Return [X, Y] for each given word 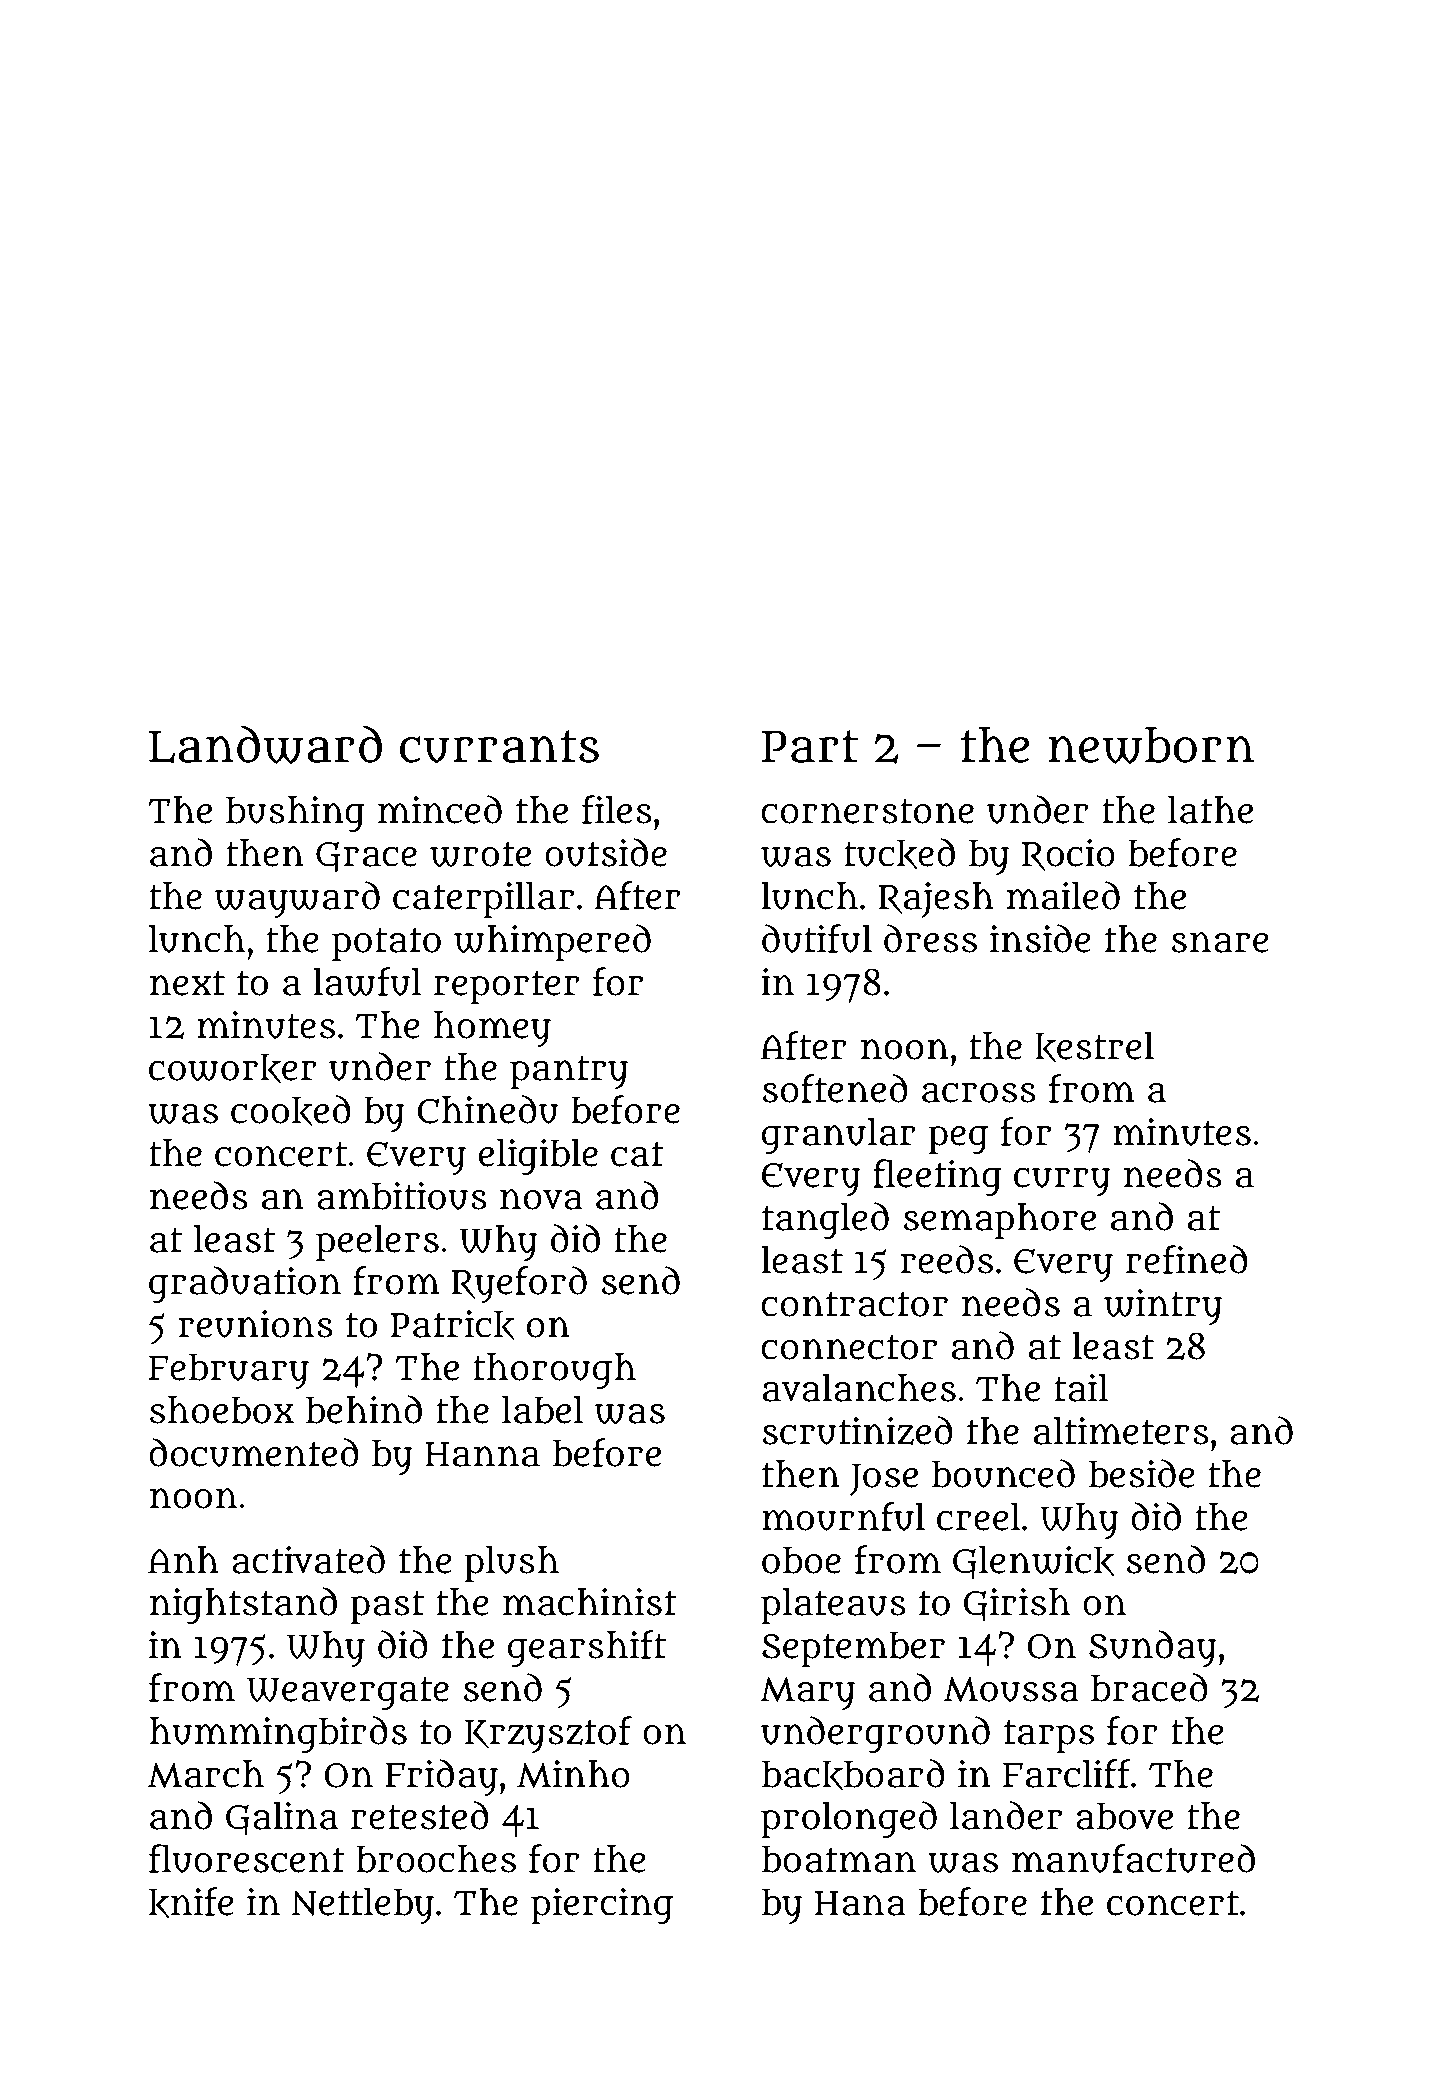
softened [835, 1088]
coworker [233, 1068]
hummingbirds [278, 1734]
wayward [297, 899]
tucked [899, 853]
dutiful [817, 938]
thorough [554, 1371]
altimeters [1121, 1431]
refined [1187, 1259]
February [229, 1371]
